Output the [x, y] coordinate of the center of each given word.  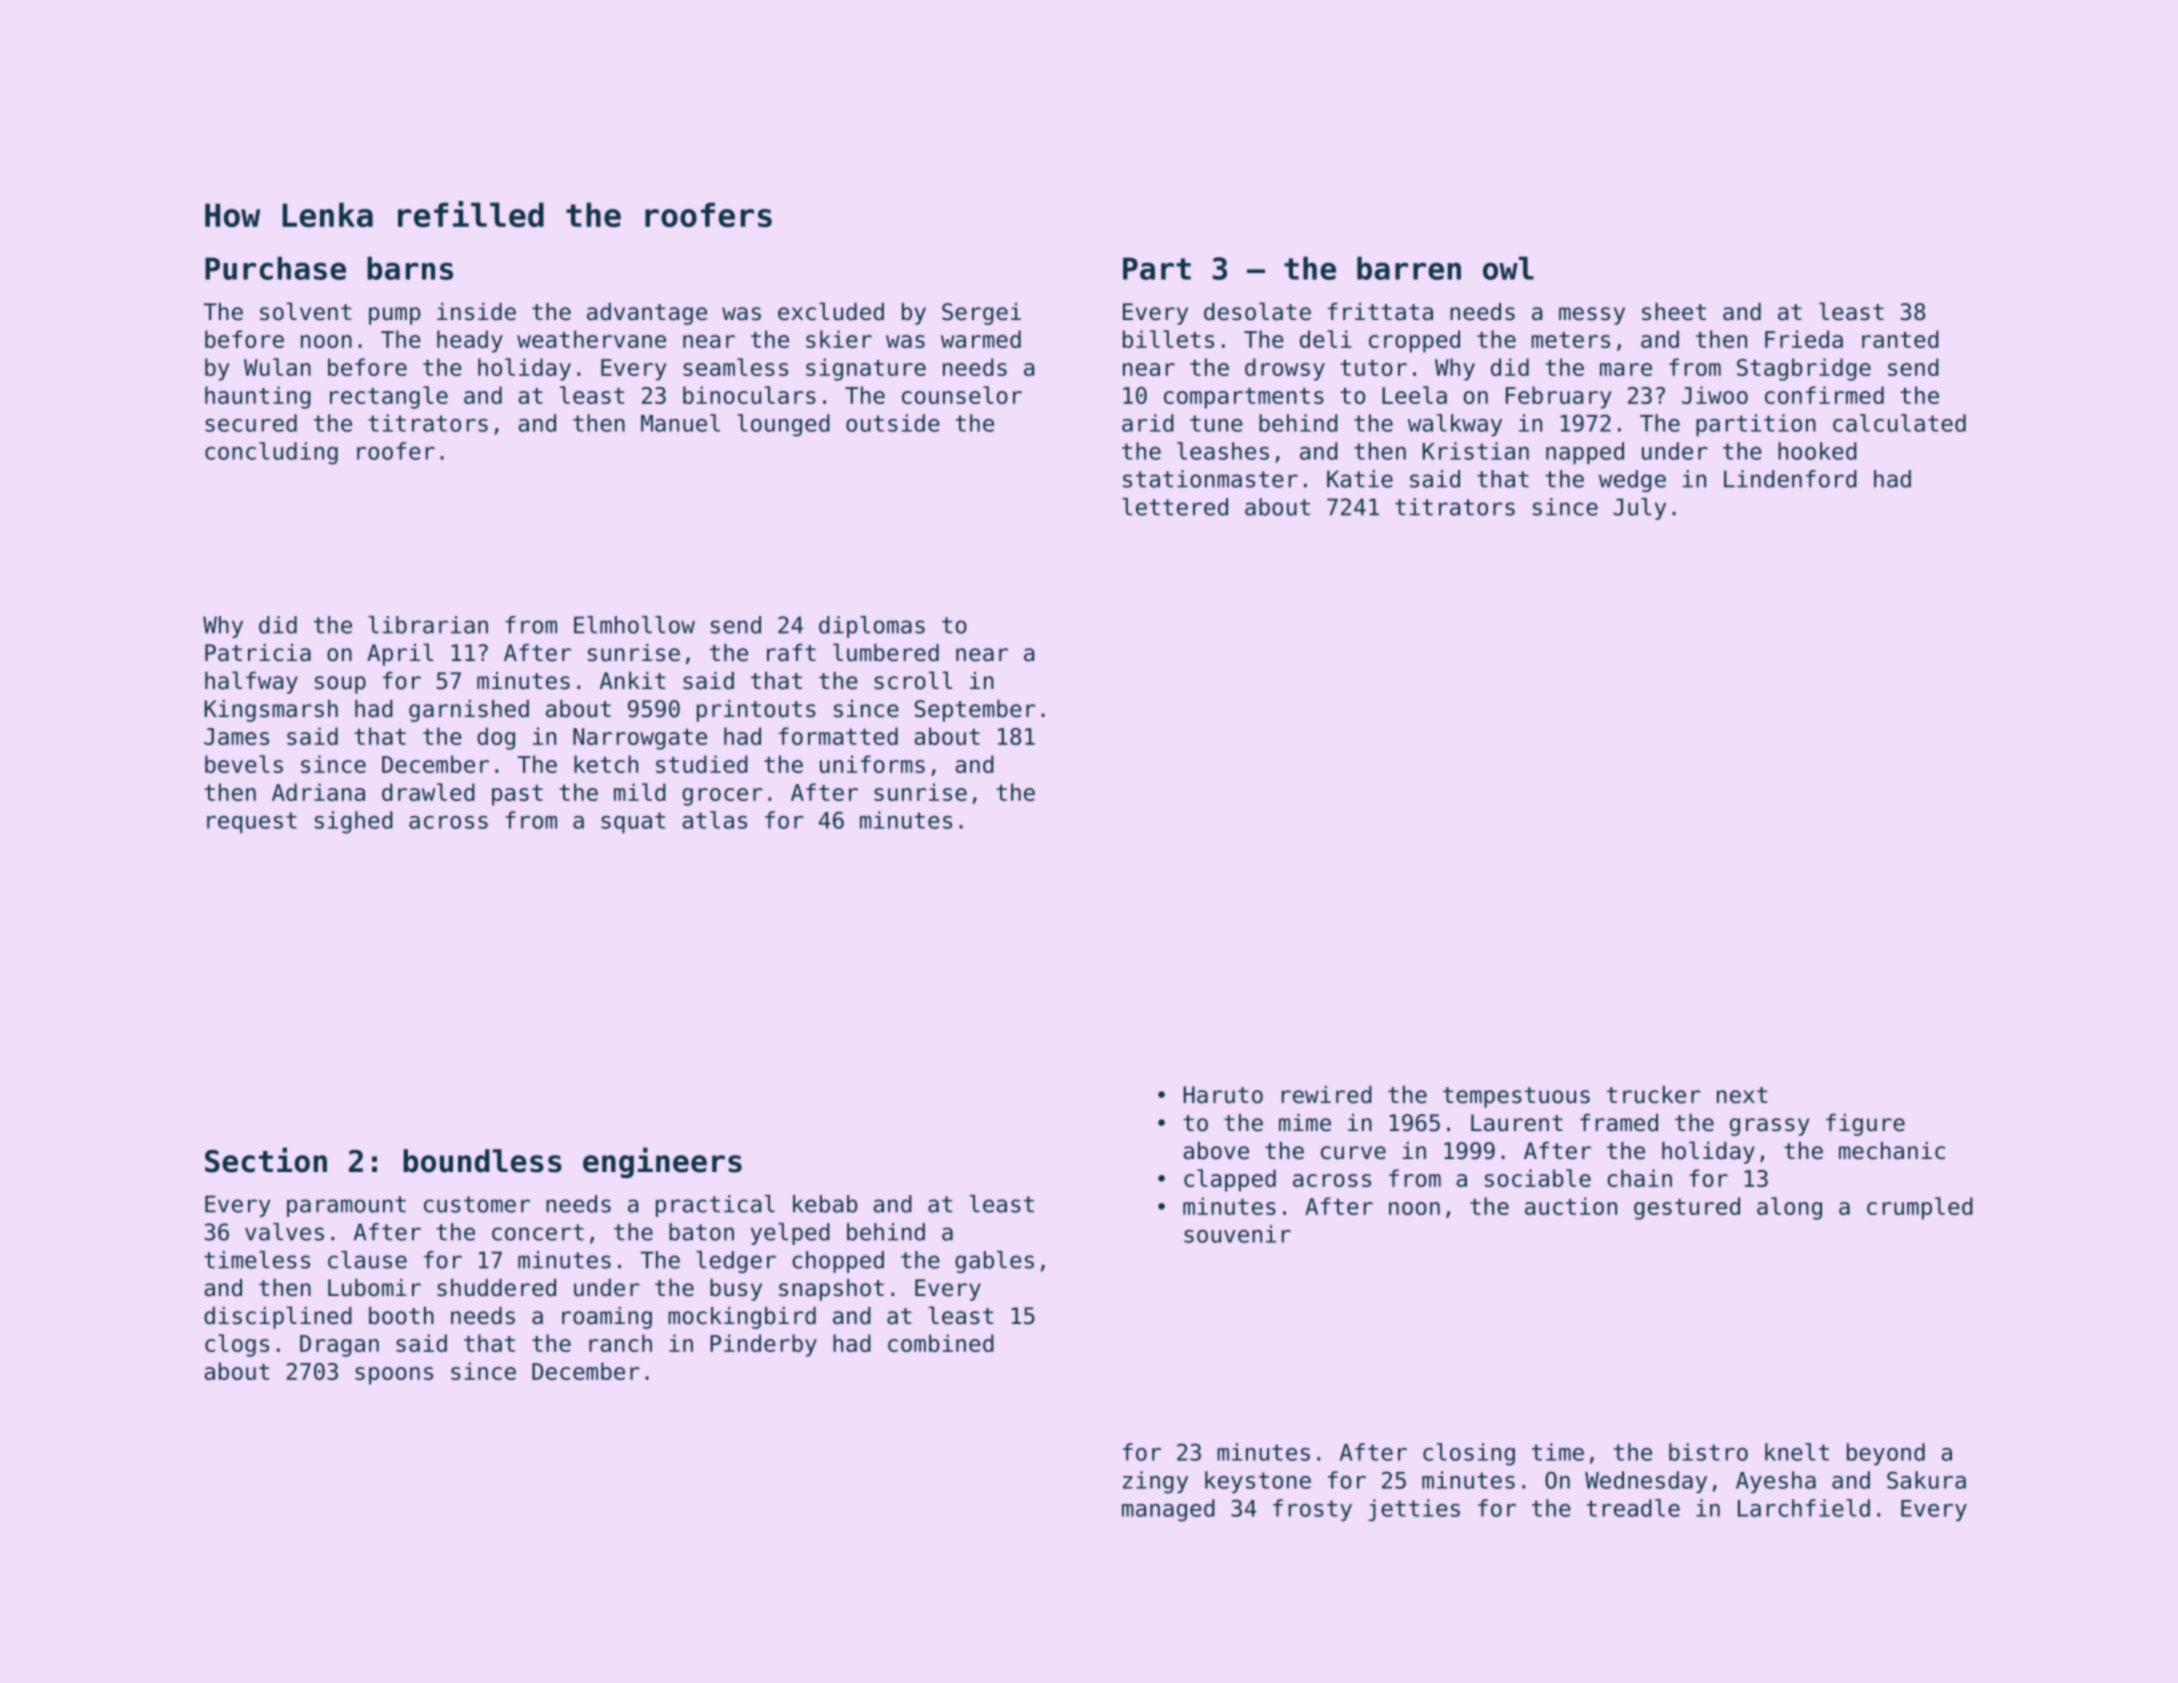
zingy [1155, 1482]
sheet [1674, 312]
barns [410, 268]
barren [1409, 268]
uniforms [872, 764]
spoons [394, 1376]
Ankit [632, 680]
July [1639, 509]
